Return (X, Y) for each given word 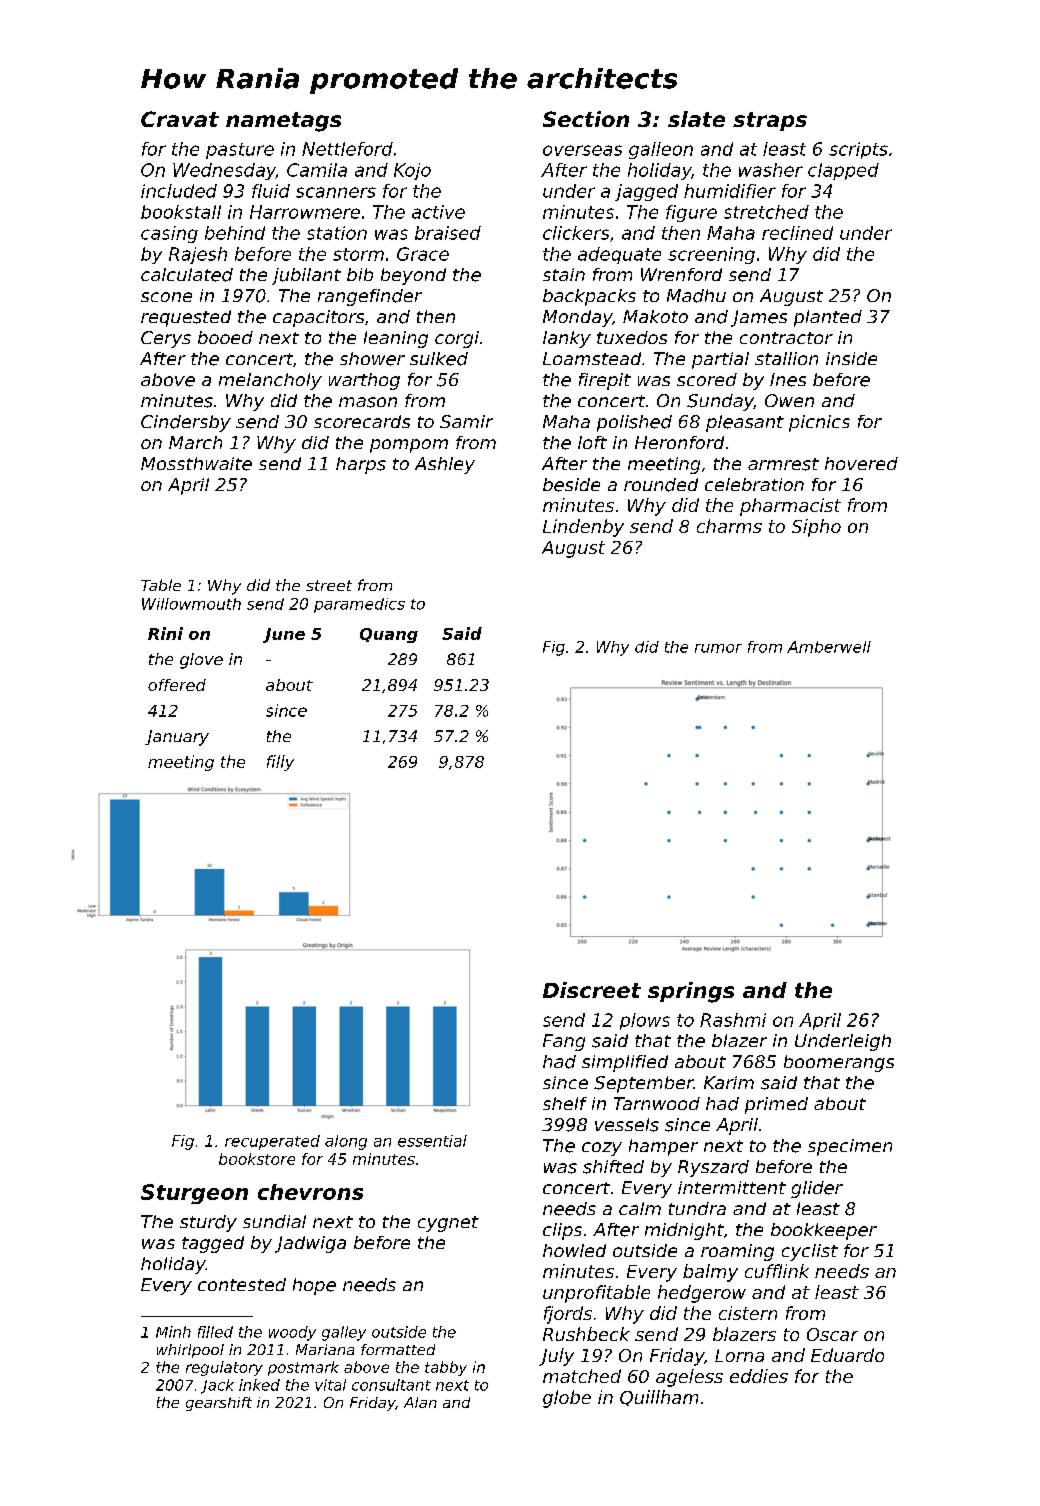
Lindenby (583, 528)
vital (330, 1385)
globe (567, 1399)
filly (280, 763)
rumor (718, 648)
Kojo (412, 171)
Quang (389, 635)
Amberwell (829, 647)
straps (770, 121)
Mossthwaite (196, 464)
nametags (283, 122)
